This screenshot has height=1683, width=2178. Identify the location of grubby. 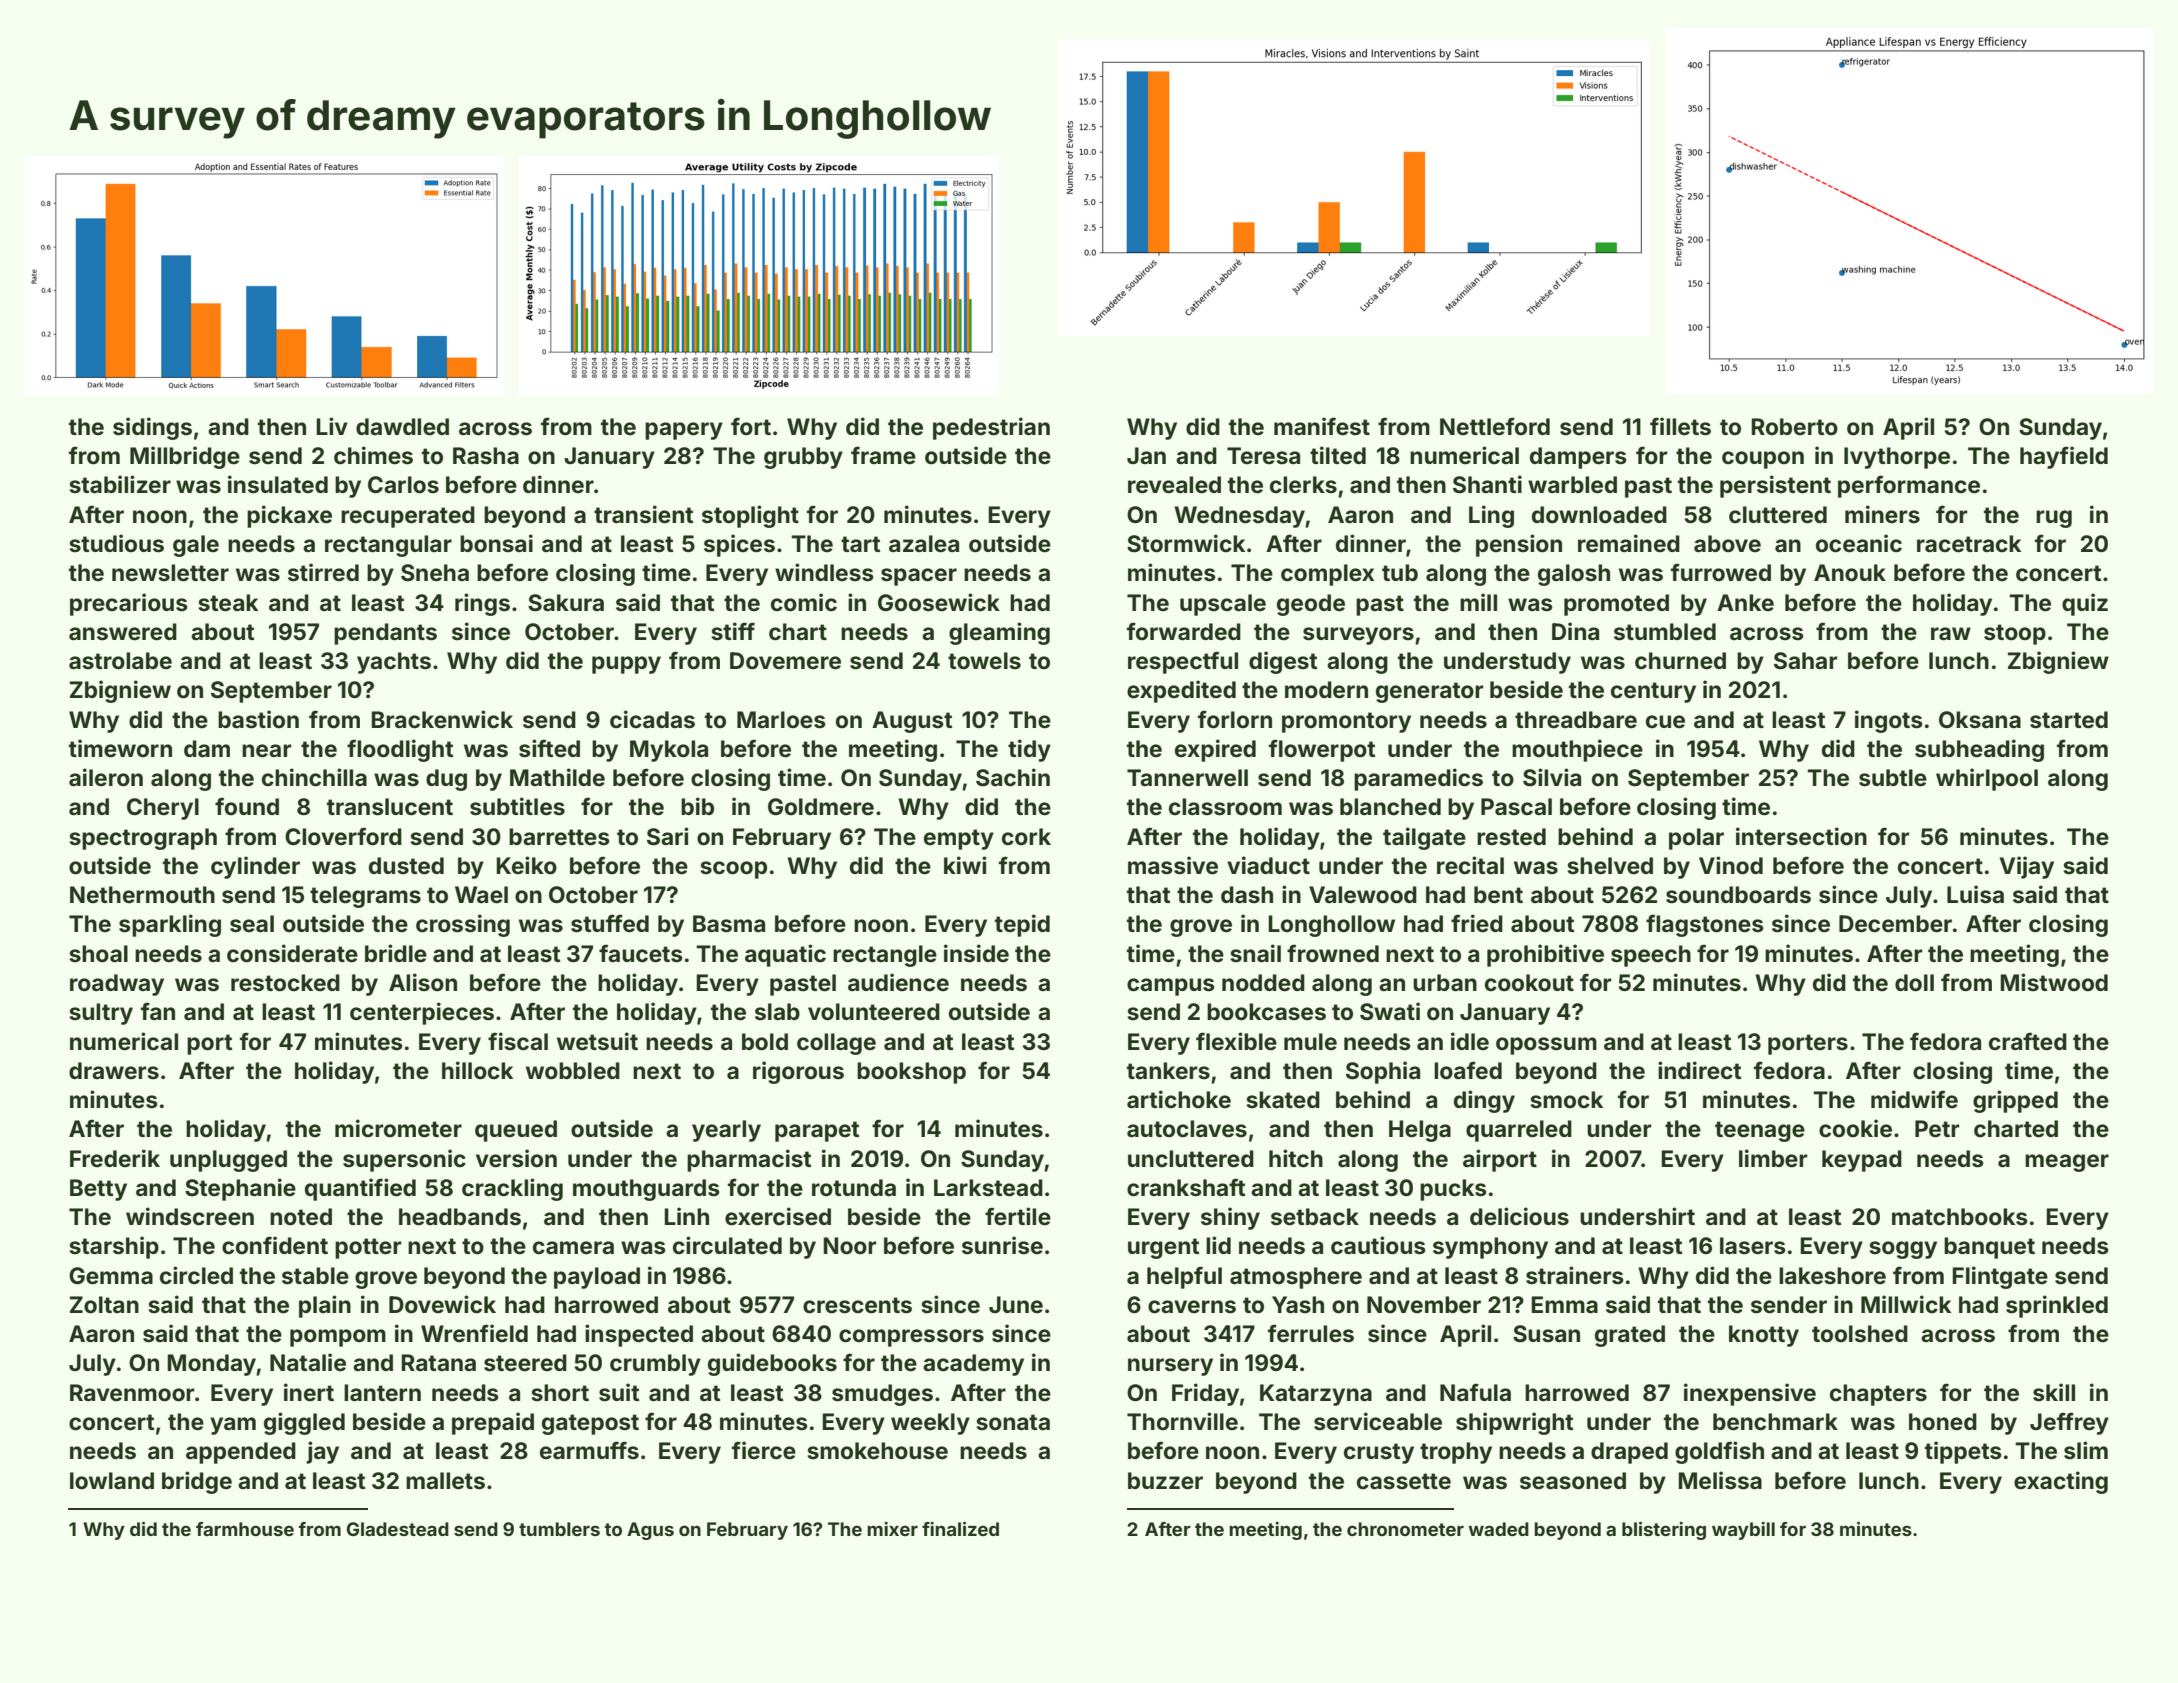
(803, 458).
